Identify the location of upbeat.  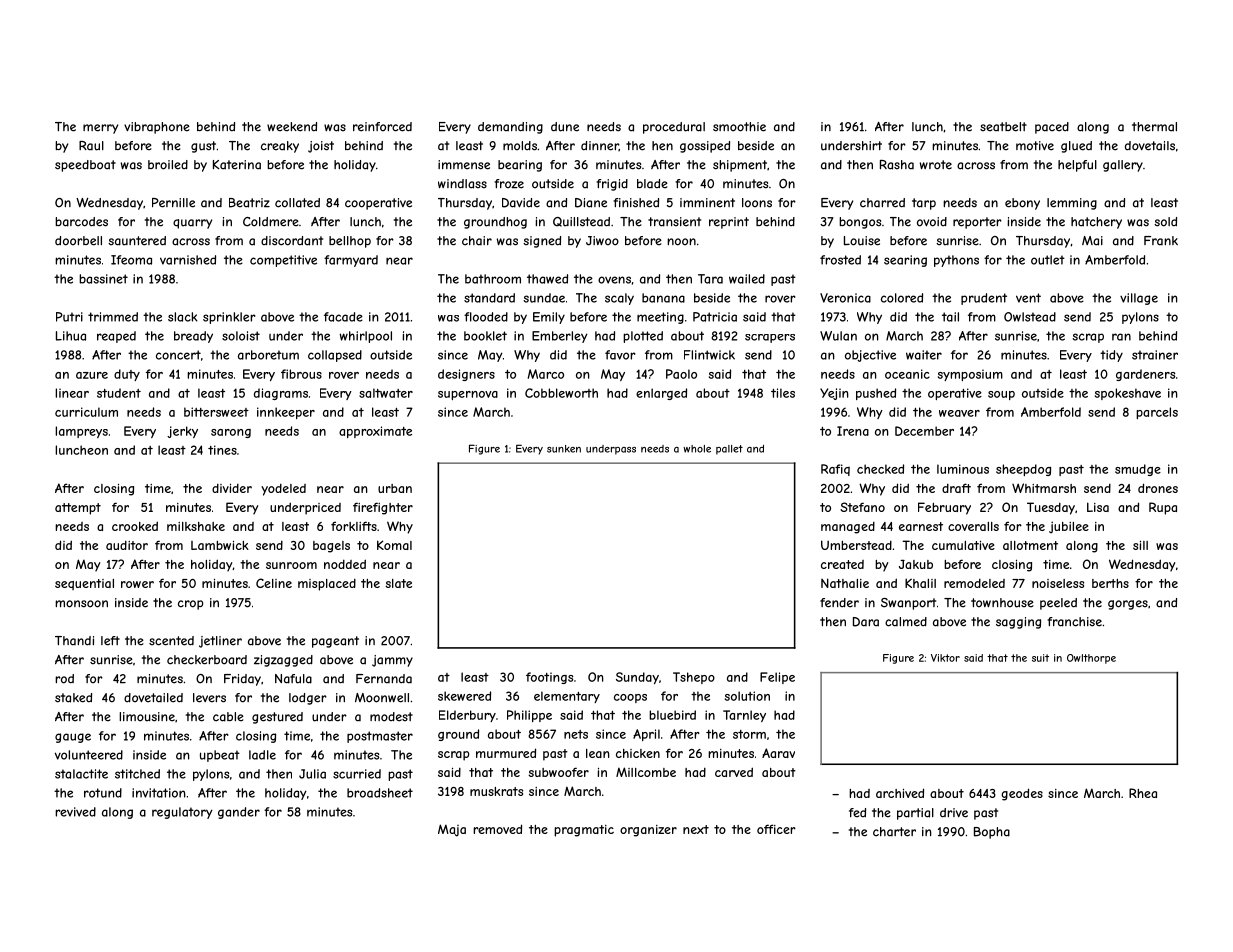
(220, 756).
